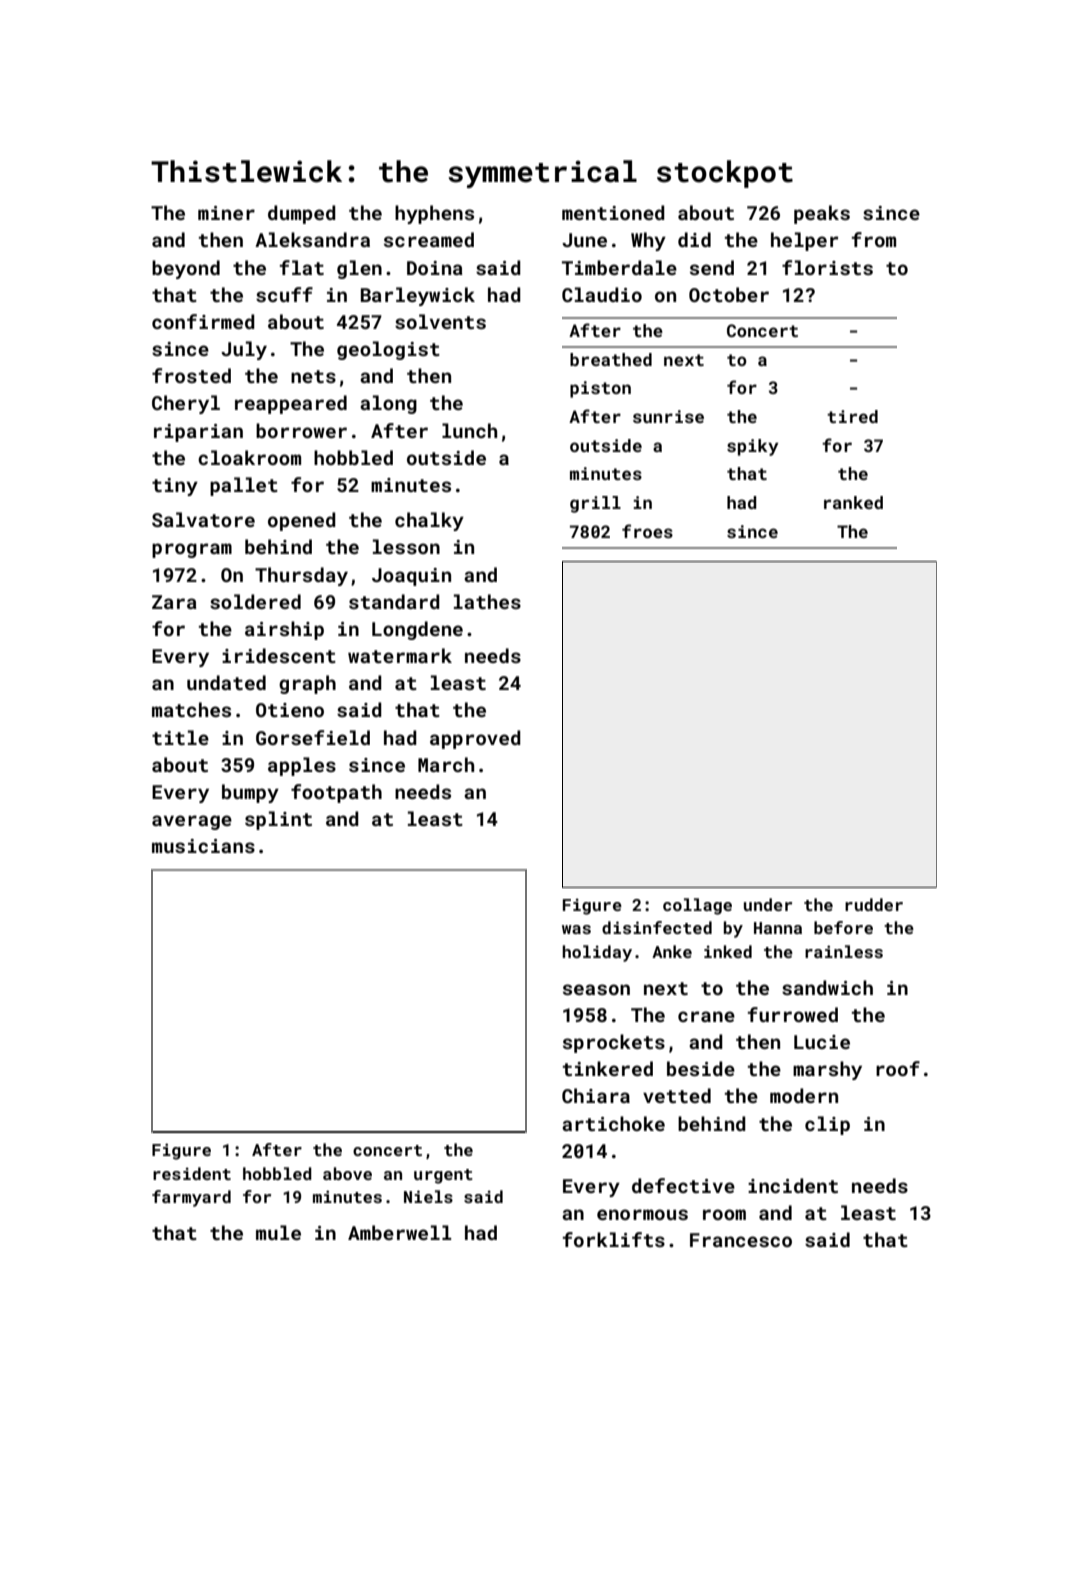 Image resolution: width=1088 pixels, height=1575 pixels. Describe the element at coordinates (191, 1198) in the image. I see `farmyard` at that location.
